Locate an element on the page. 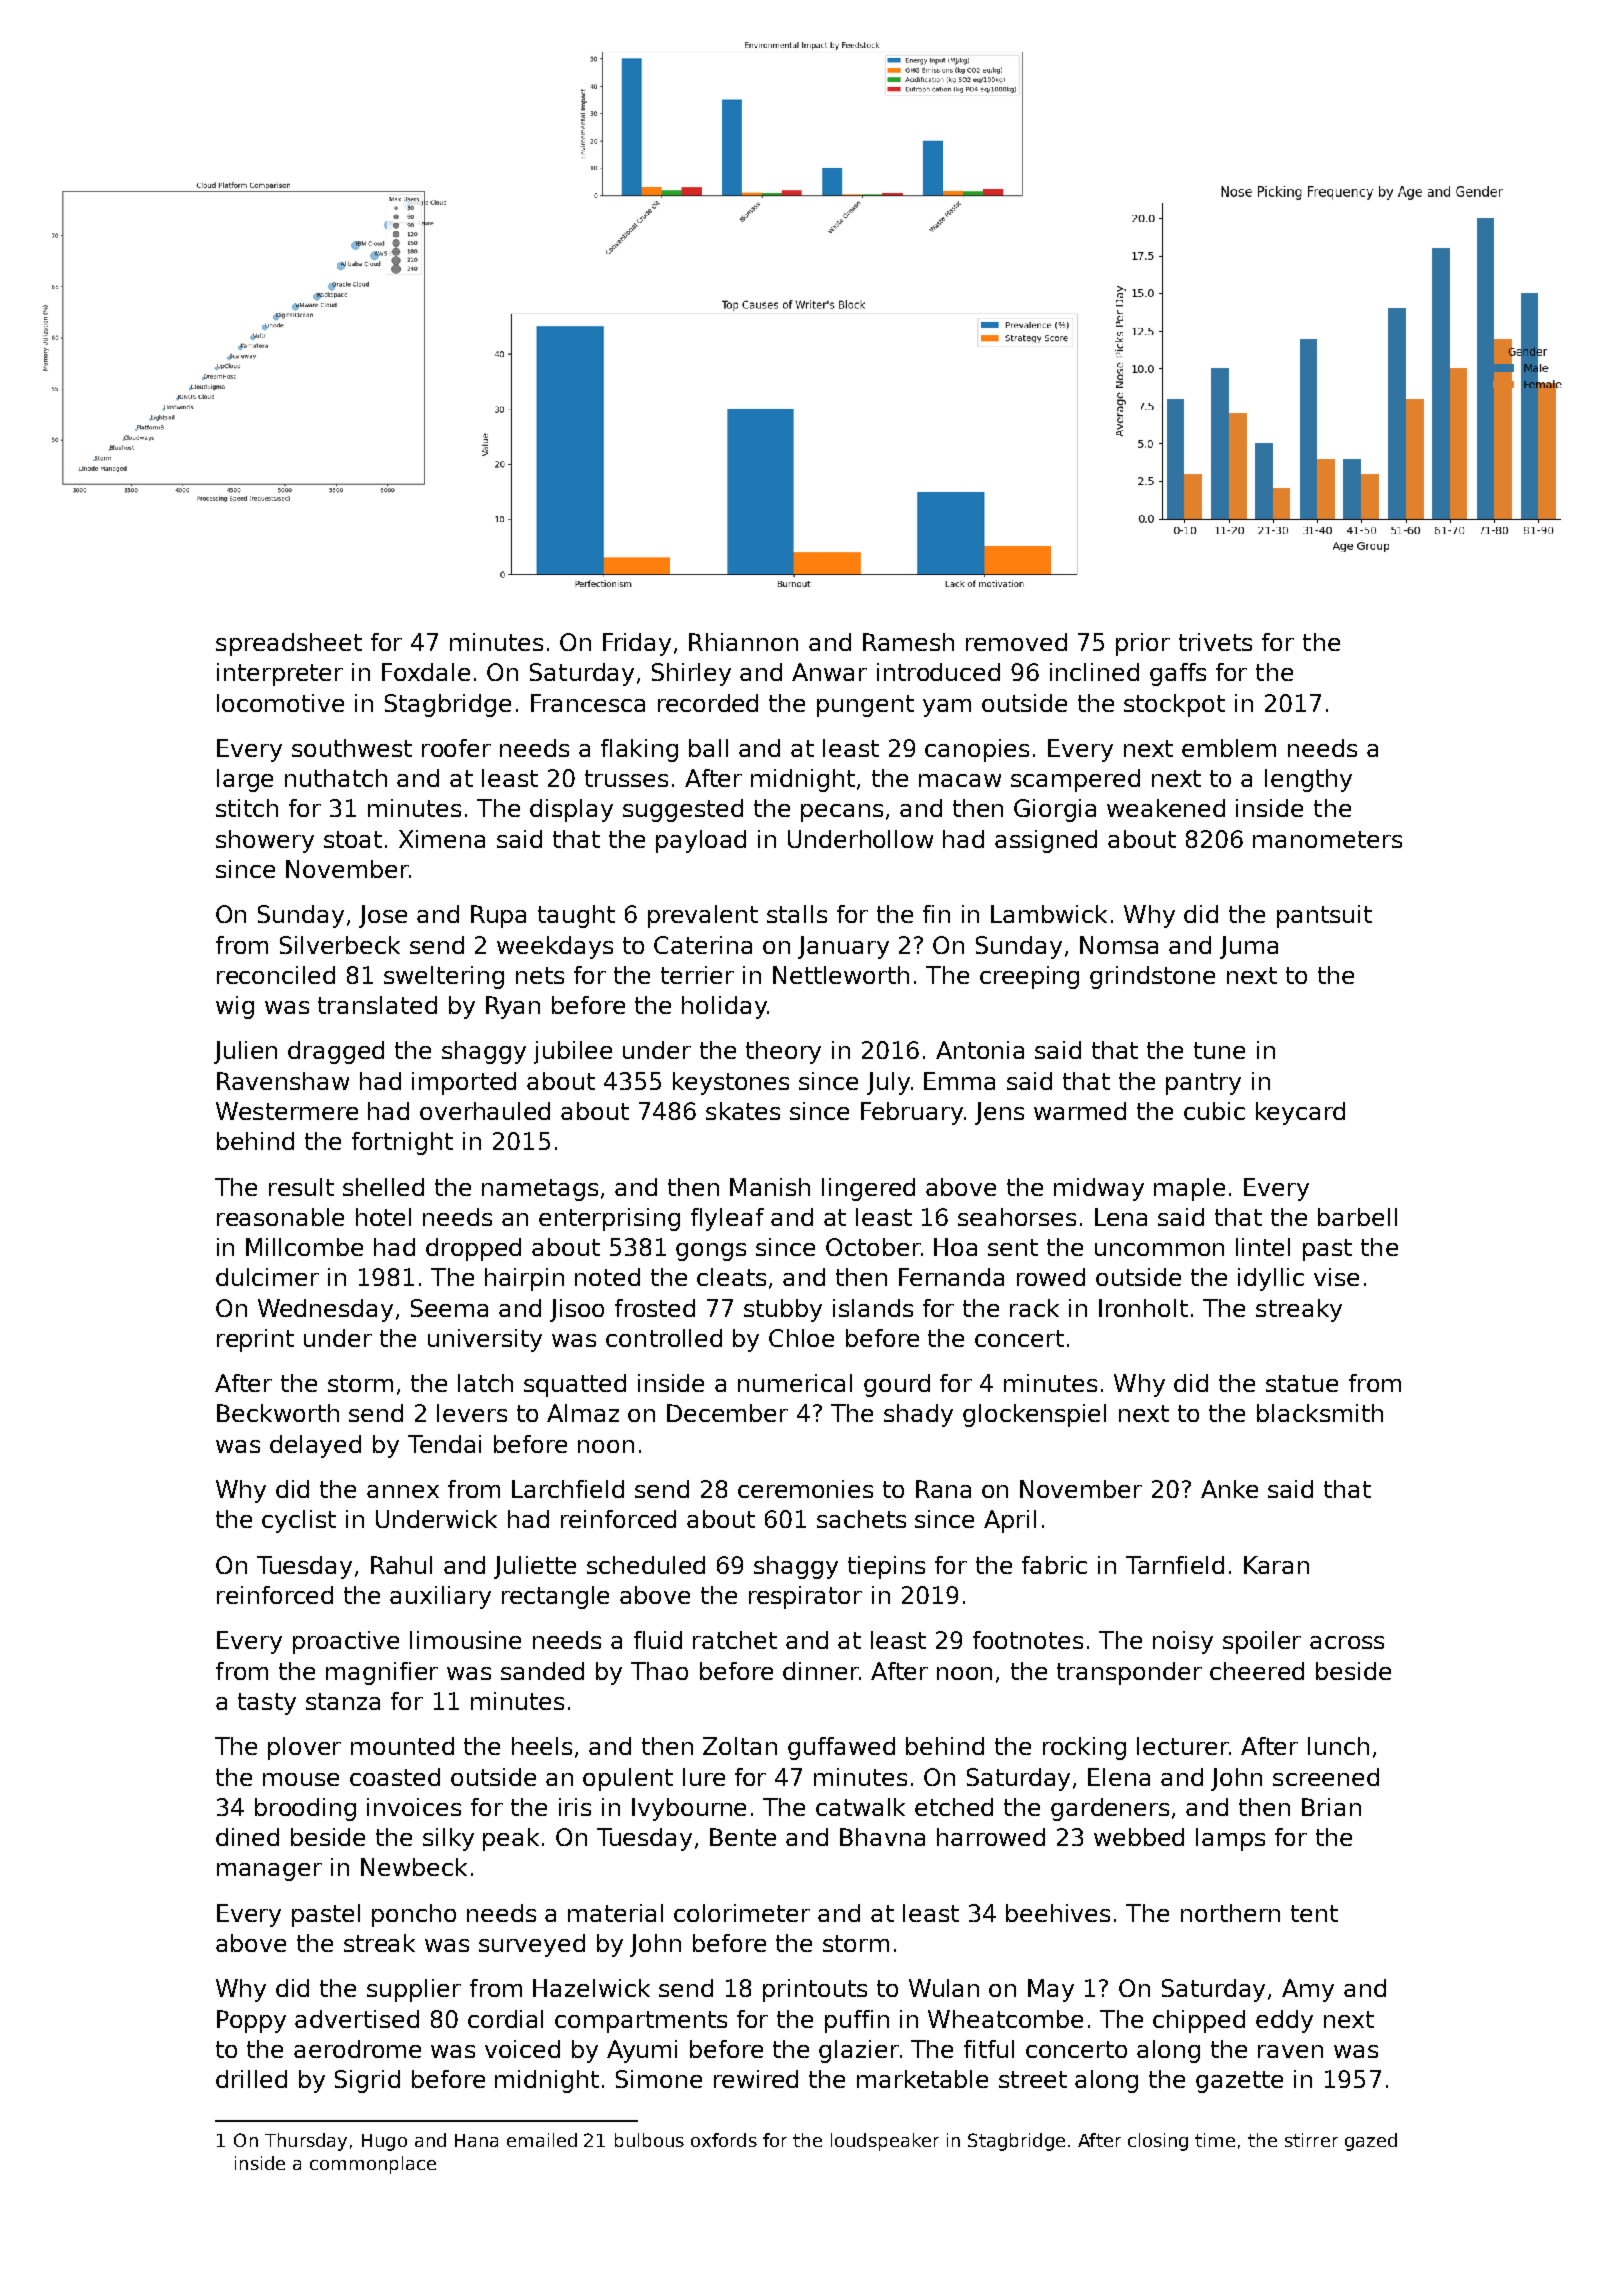 Image resolution: width=1620 pixels, height=2292 pixels. Juliette is located at coordinates (535, 1567).
